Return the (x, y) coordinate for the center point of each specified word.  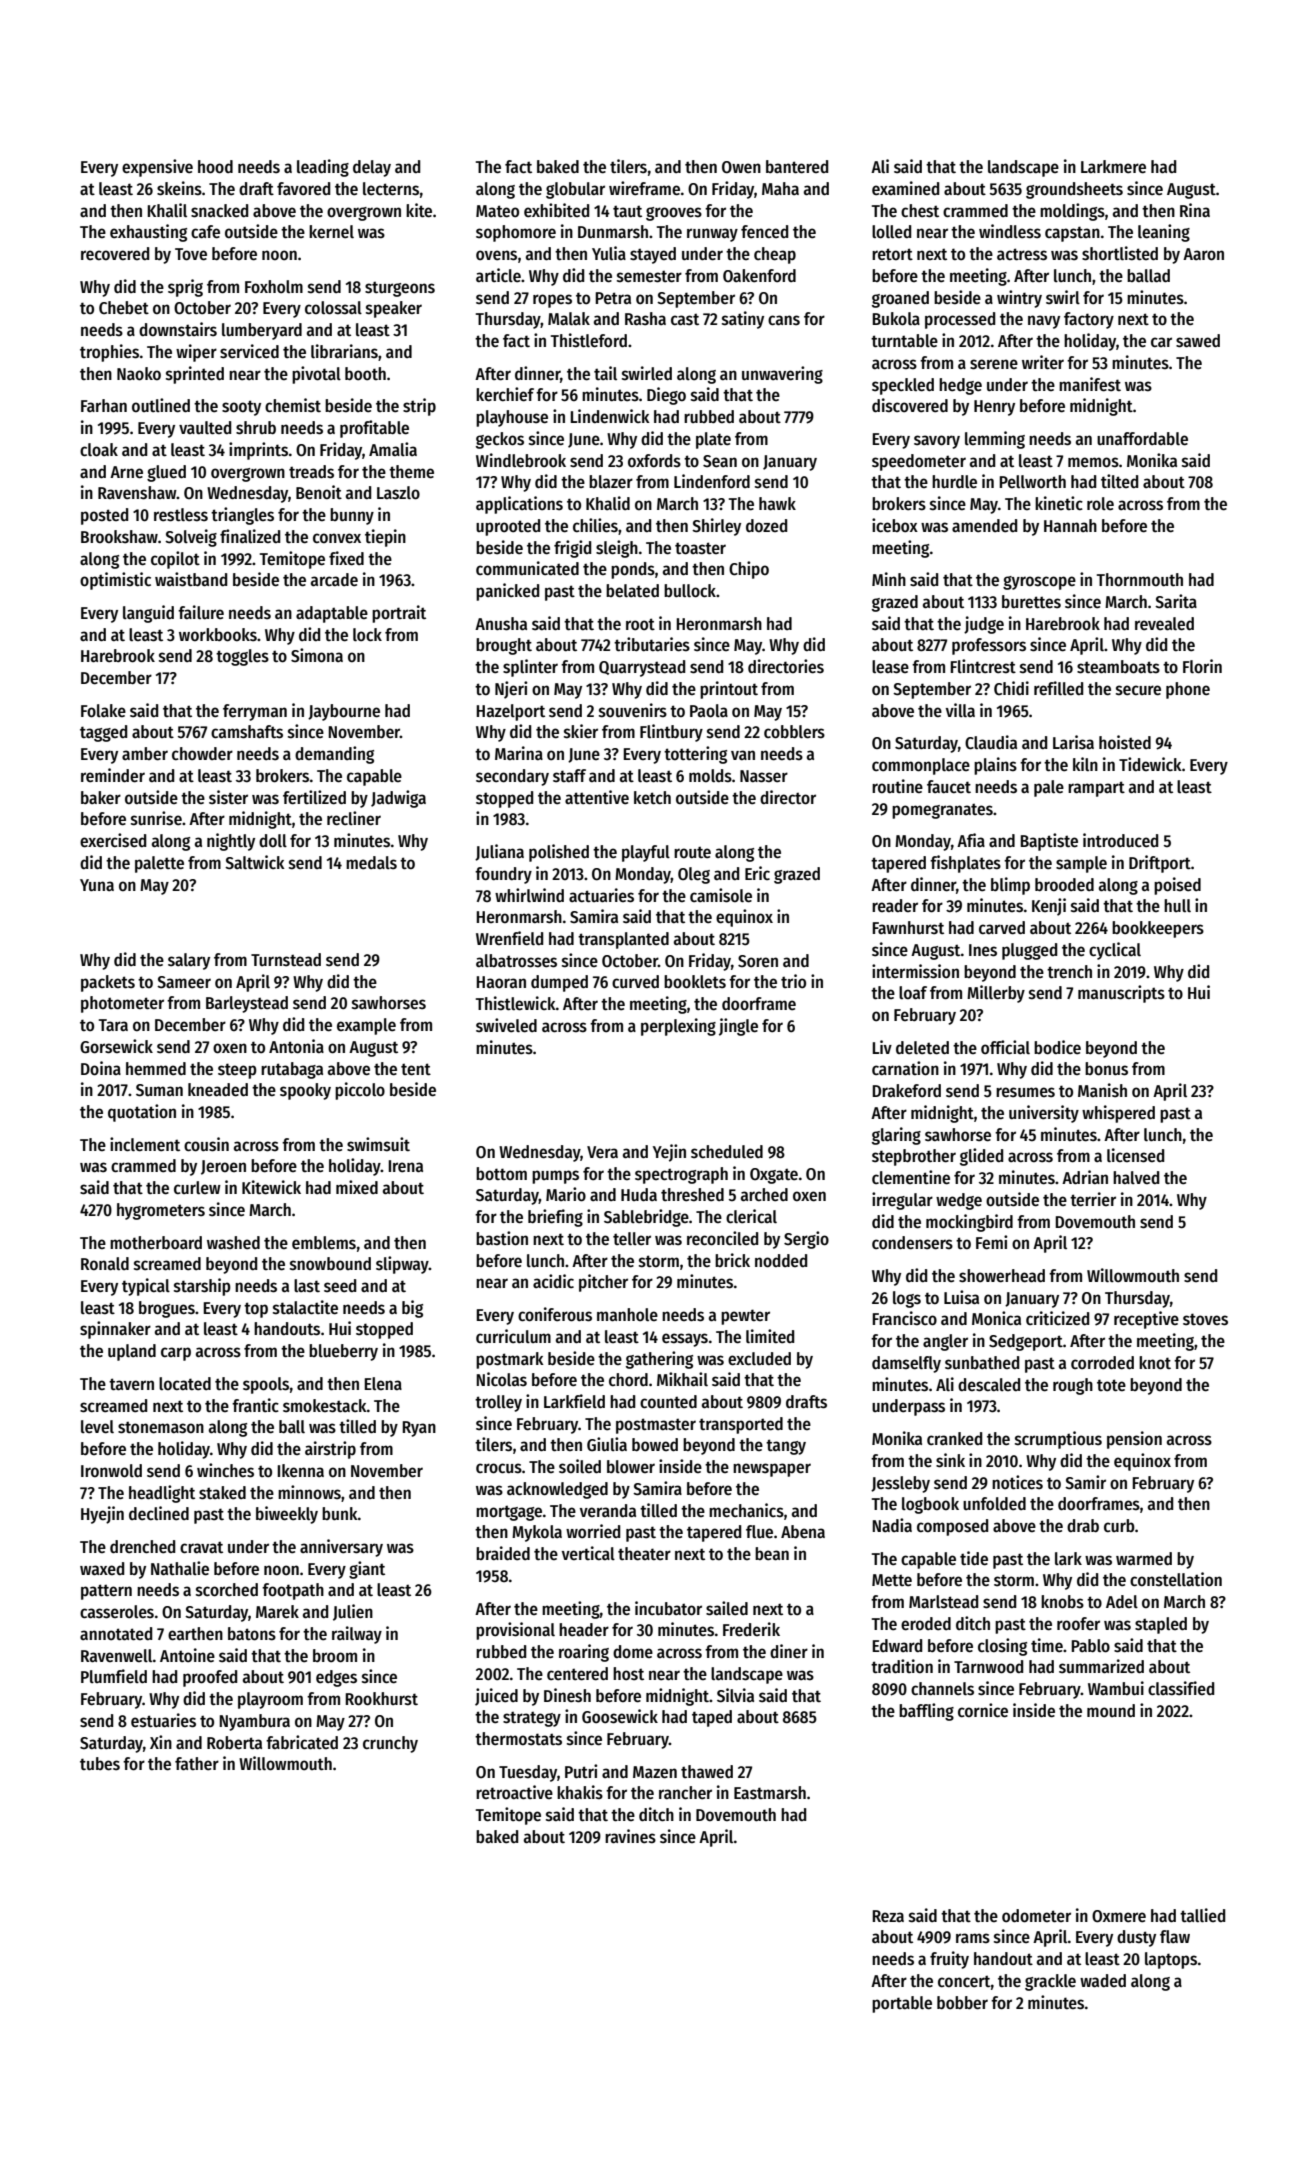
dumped (559, 983)
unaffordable (1142, 439)
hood (215, 167)
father (197, 1764)
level (97, 1427)
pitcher (603, 1283)
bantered (797, 167)
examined (905, 188)
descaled (989, 1385)
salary (189, 961)
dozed (766, 525)
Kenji (1049, 907)
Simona (317, 655)
